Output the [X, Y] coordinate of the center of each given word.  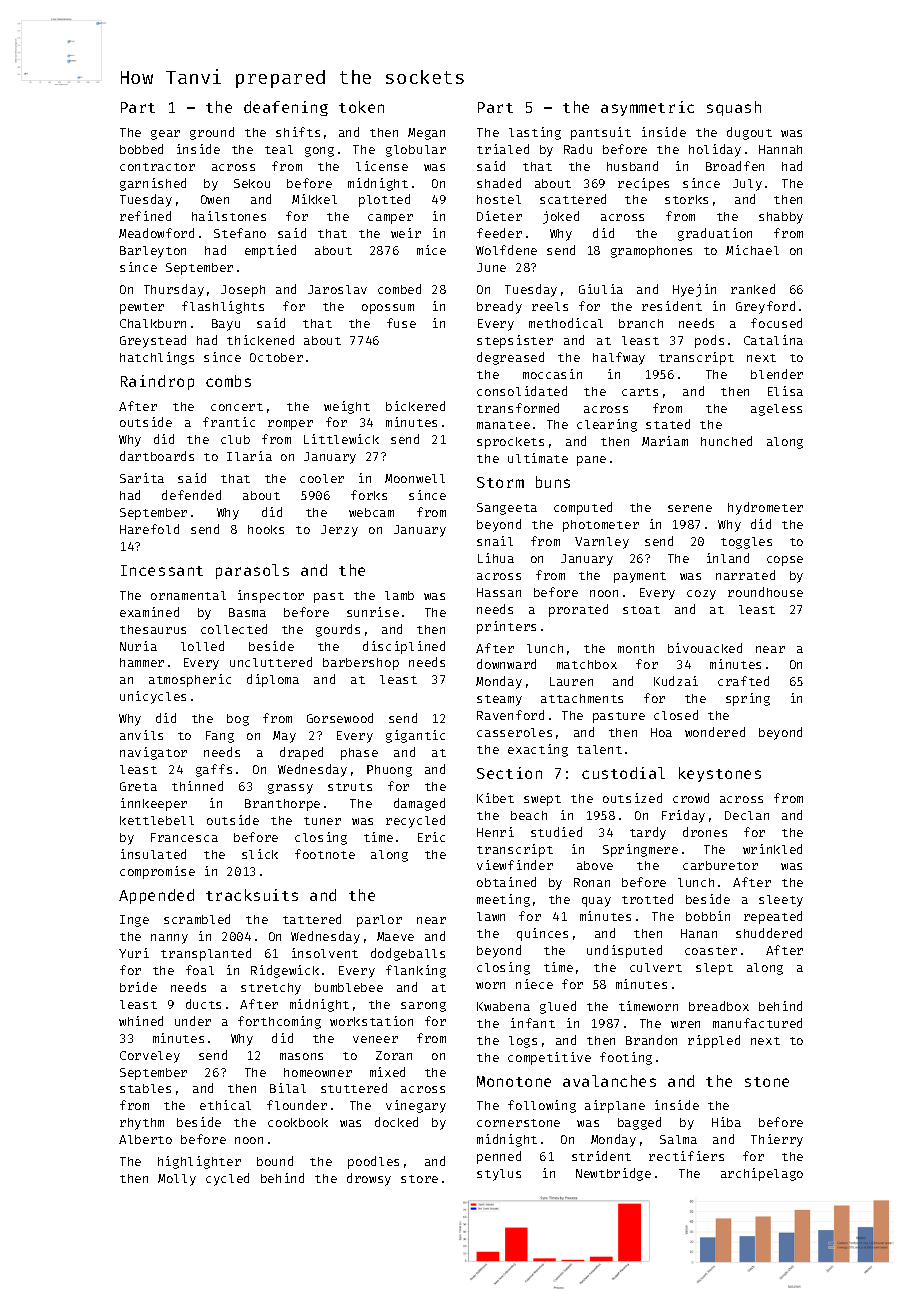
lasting [535, 133]
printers [506, 627]
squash [734, 108]
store [419, 1179]
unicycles [153, 697]
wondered [715, 732]
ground [212, 133]
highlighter [199, 1162]
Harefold [149, 529]
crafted [743, 681]
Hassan [499, 592]
